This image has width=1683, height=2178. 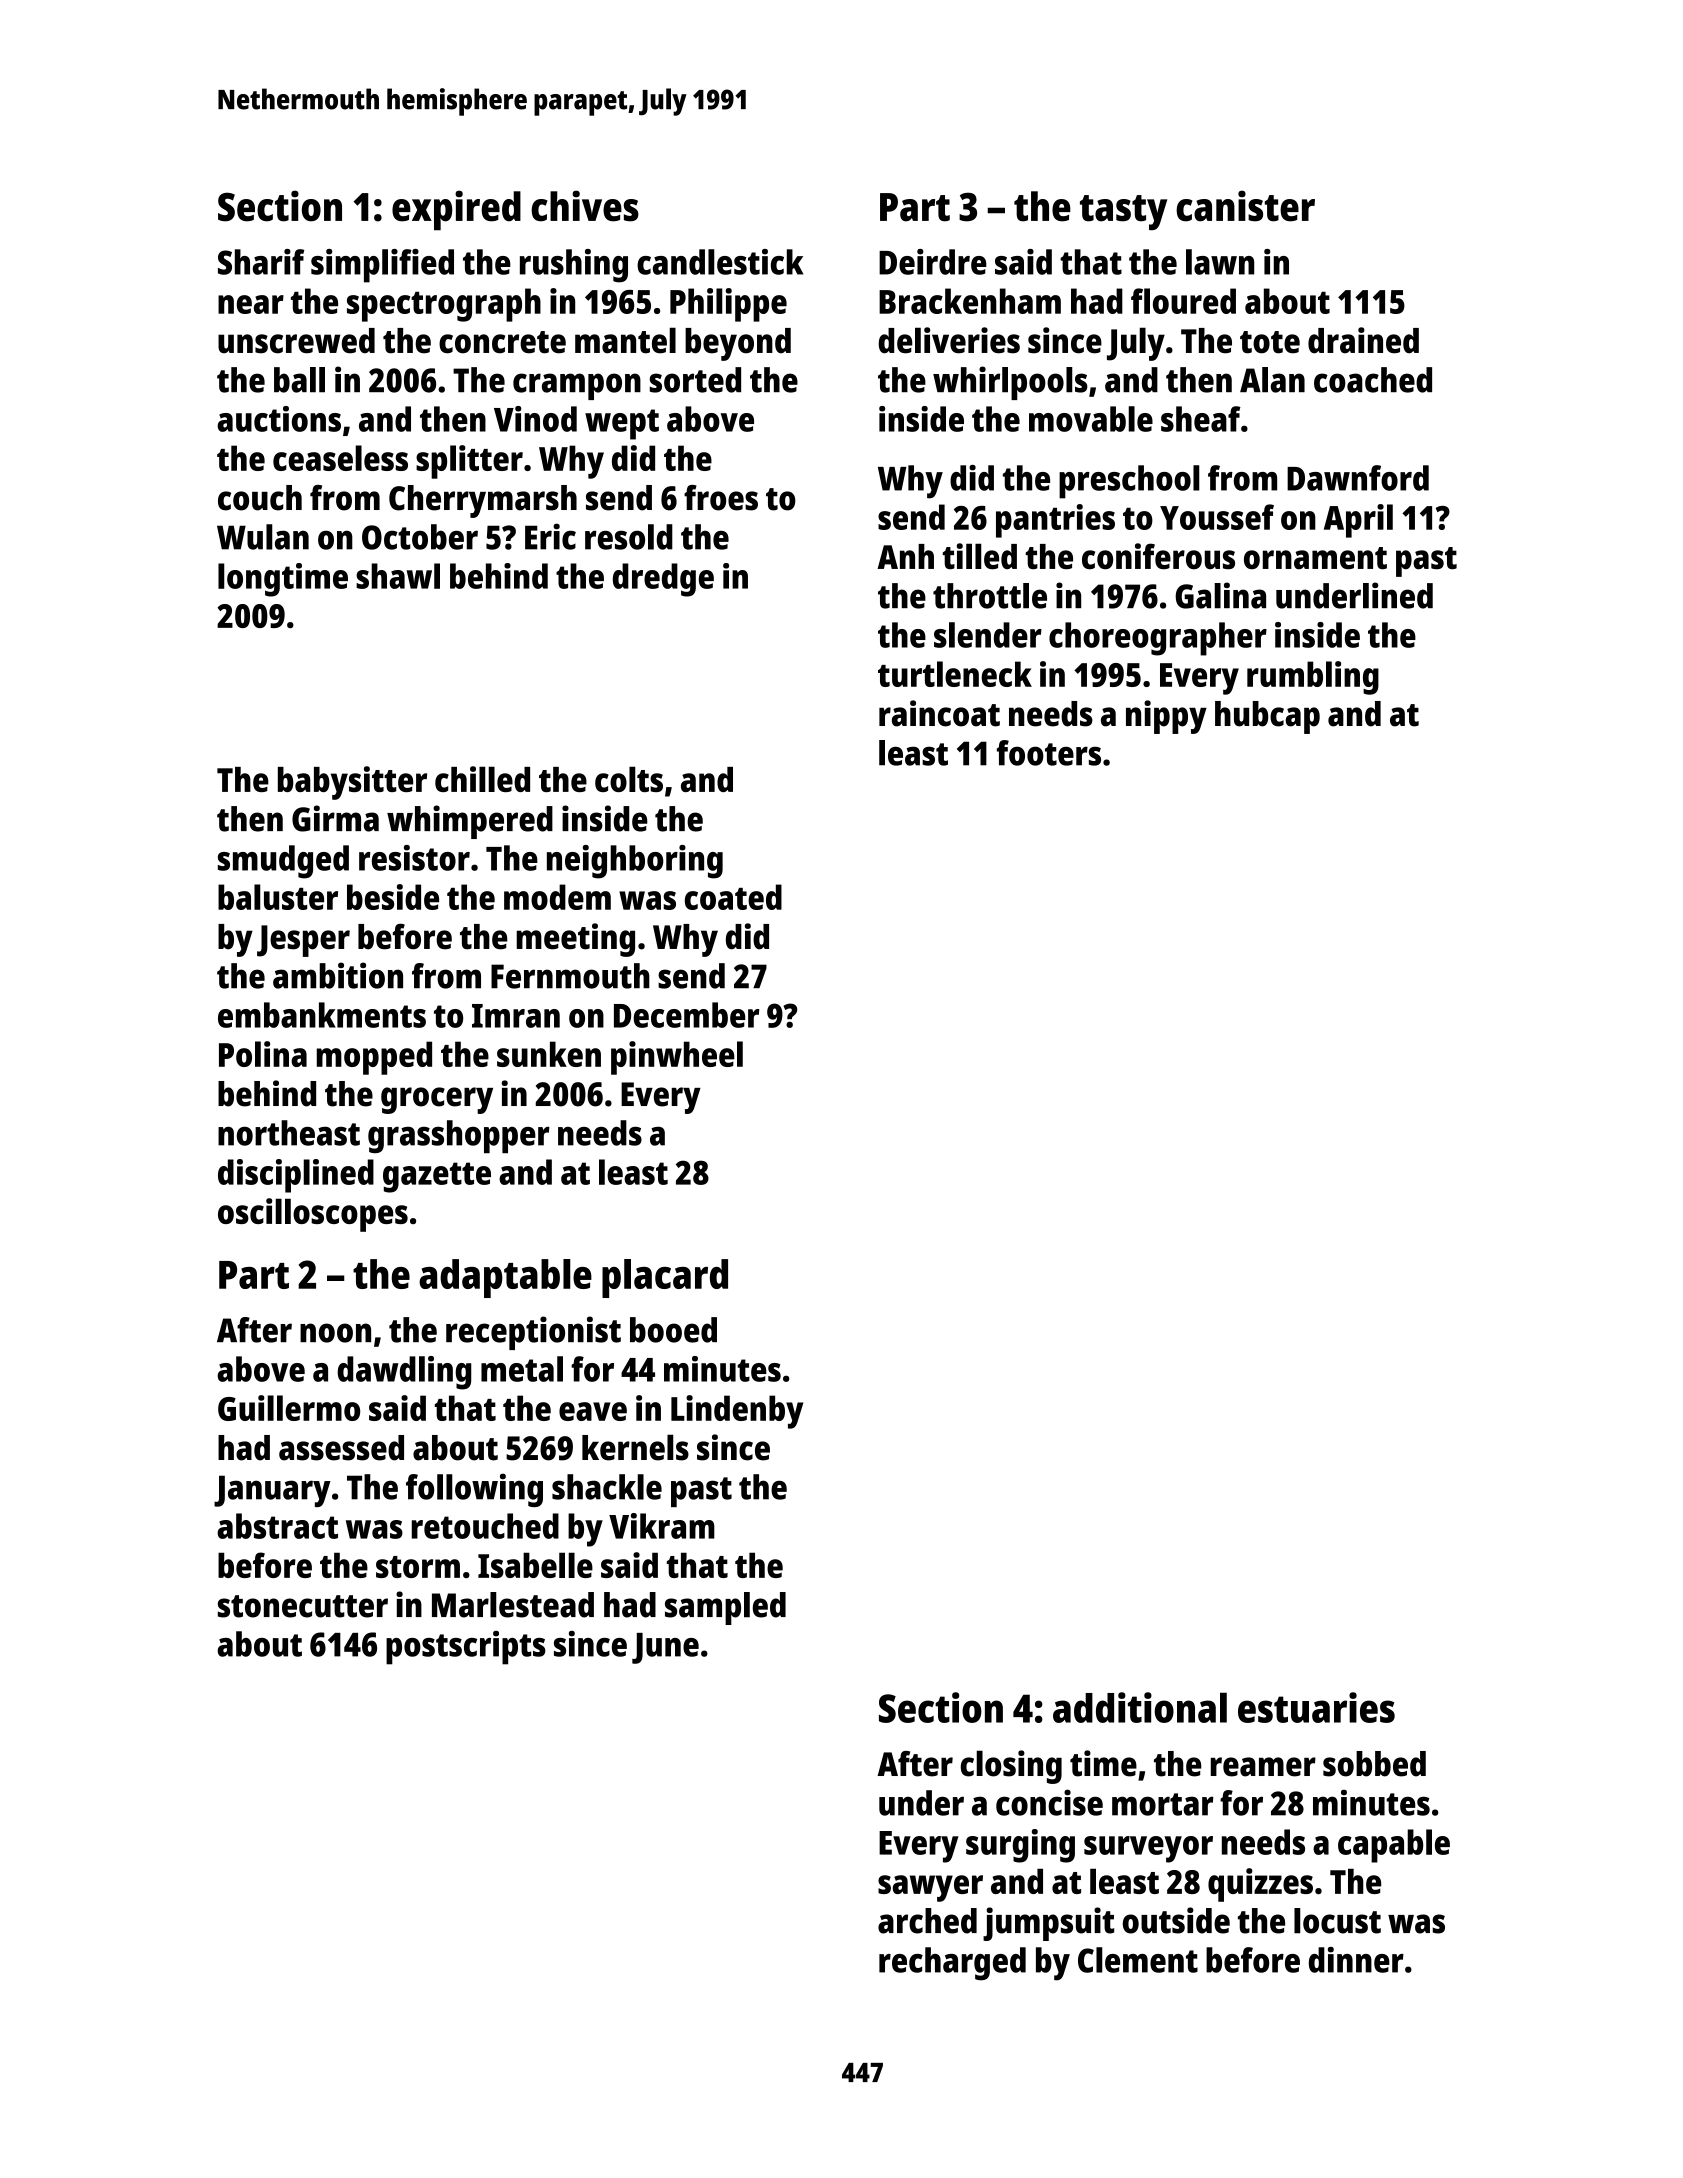 I want to click on disciplined, so click(x=296, y=1176).
